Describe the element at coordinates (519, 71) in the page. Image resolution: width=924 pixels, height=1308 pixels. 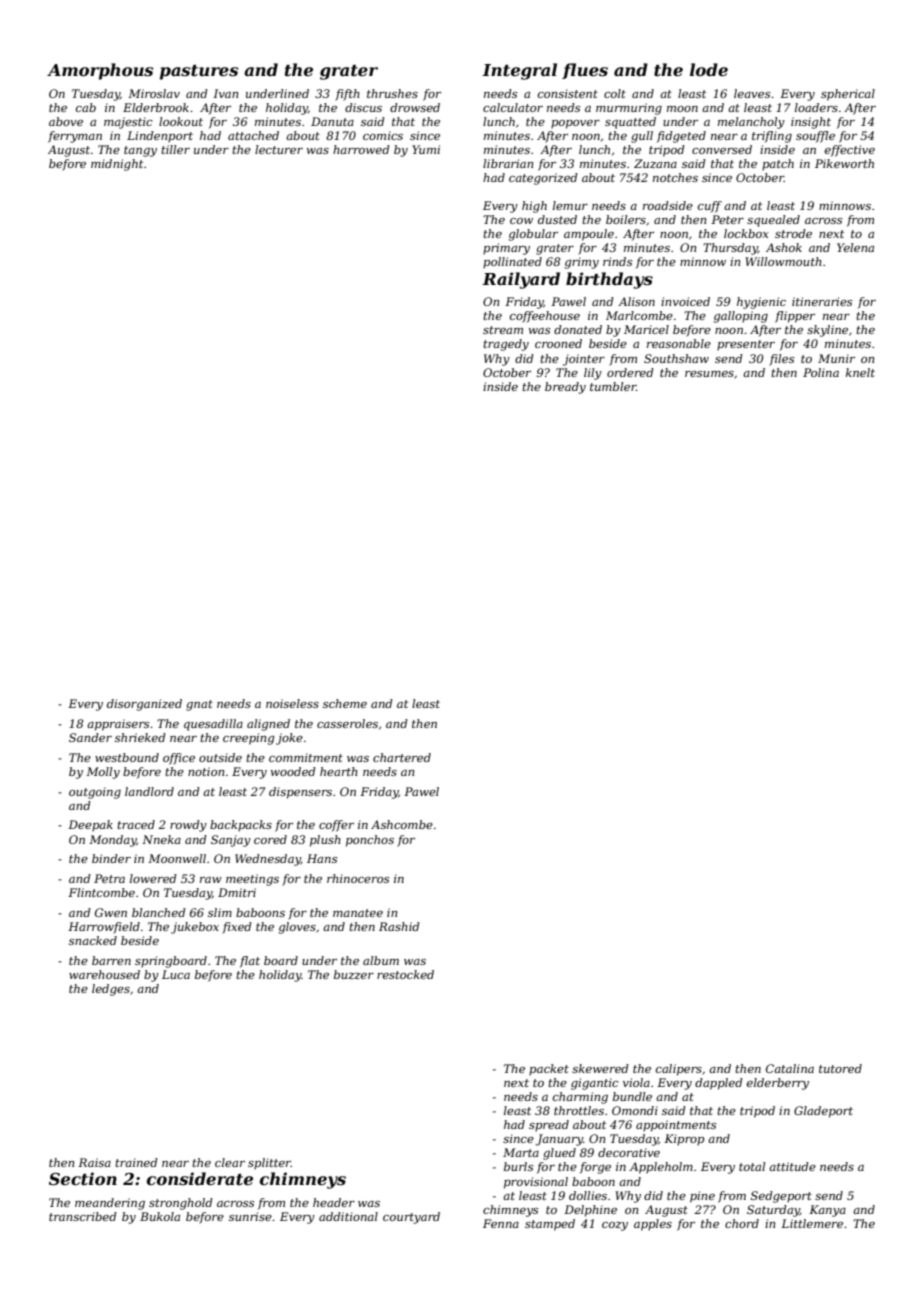
I see `Integral` at that location.
